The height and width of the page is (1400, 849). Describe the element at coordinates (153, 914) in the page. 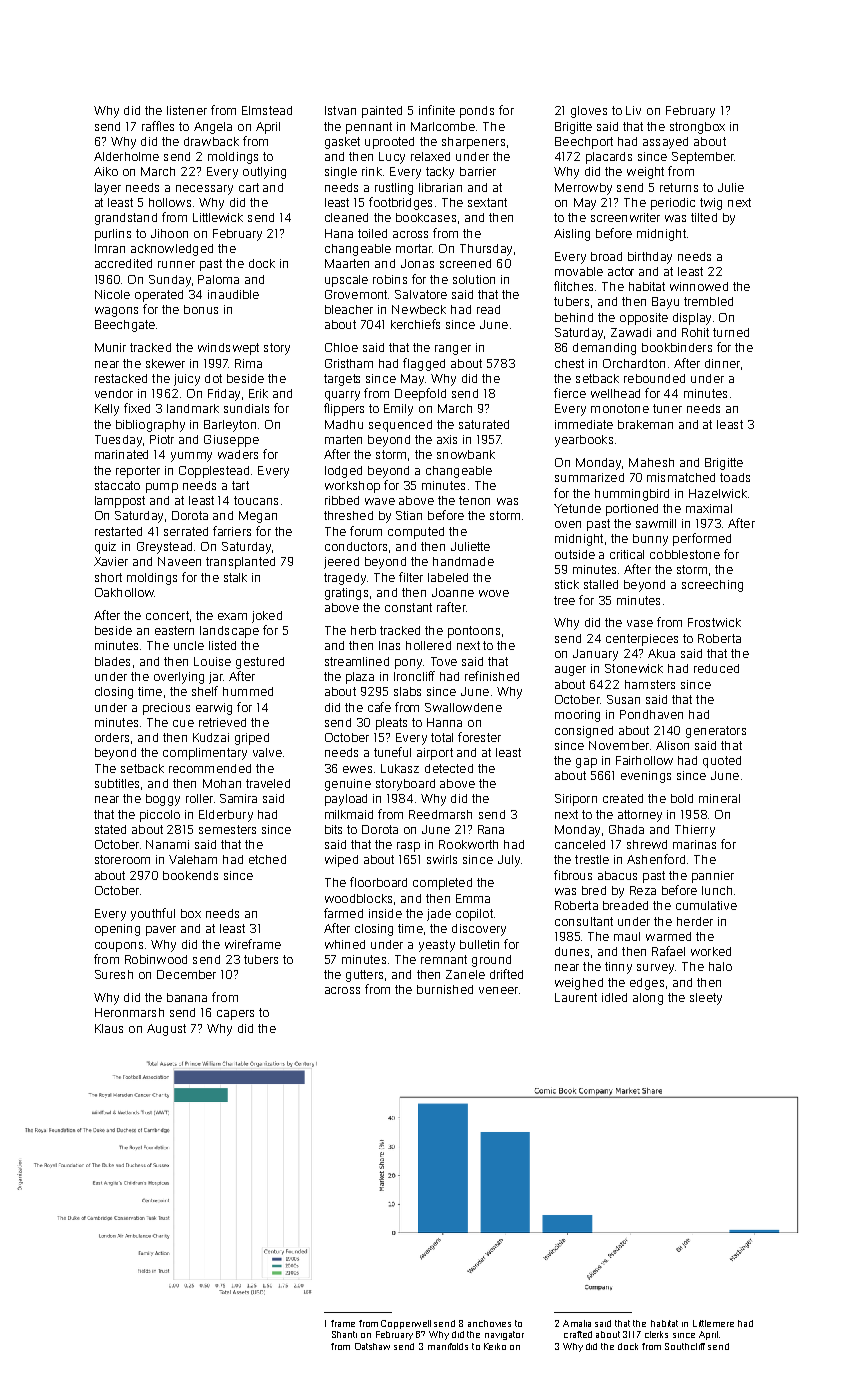

I see `youthful` at that location.
